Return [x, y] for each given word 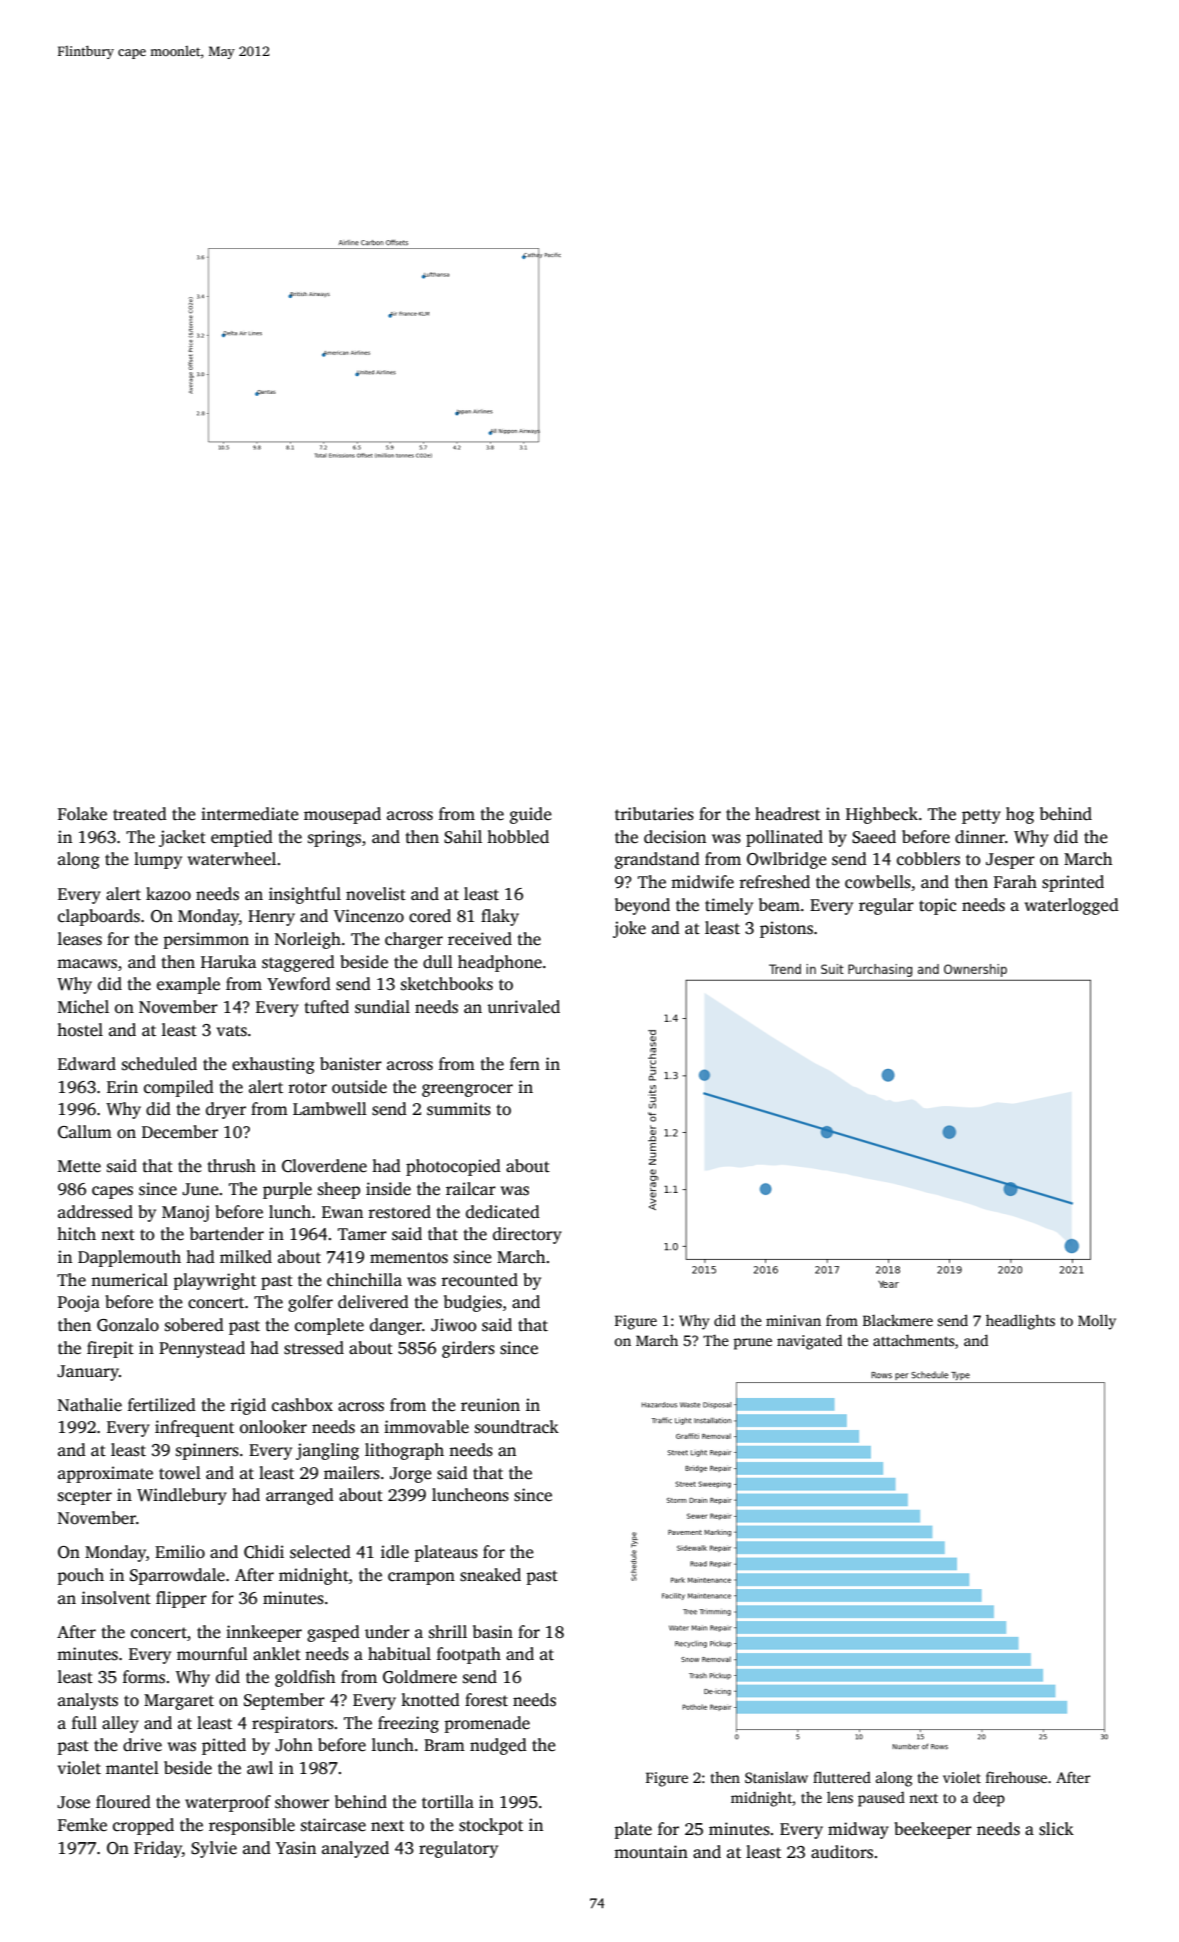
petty [981, 816]
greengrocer [467, 1090]
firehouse [1016, 1777]
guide [531, 815]
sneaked [490, 1575]
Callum [85, 1132]
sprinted [1073, 883]
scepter [85, 1497]
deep [989, 1799]
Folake [82, 814]
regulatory [458, 1849]
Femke [82, 1825]
